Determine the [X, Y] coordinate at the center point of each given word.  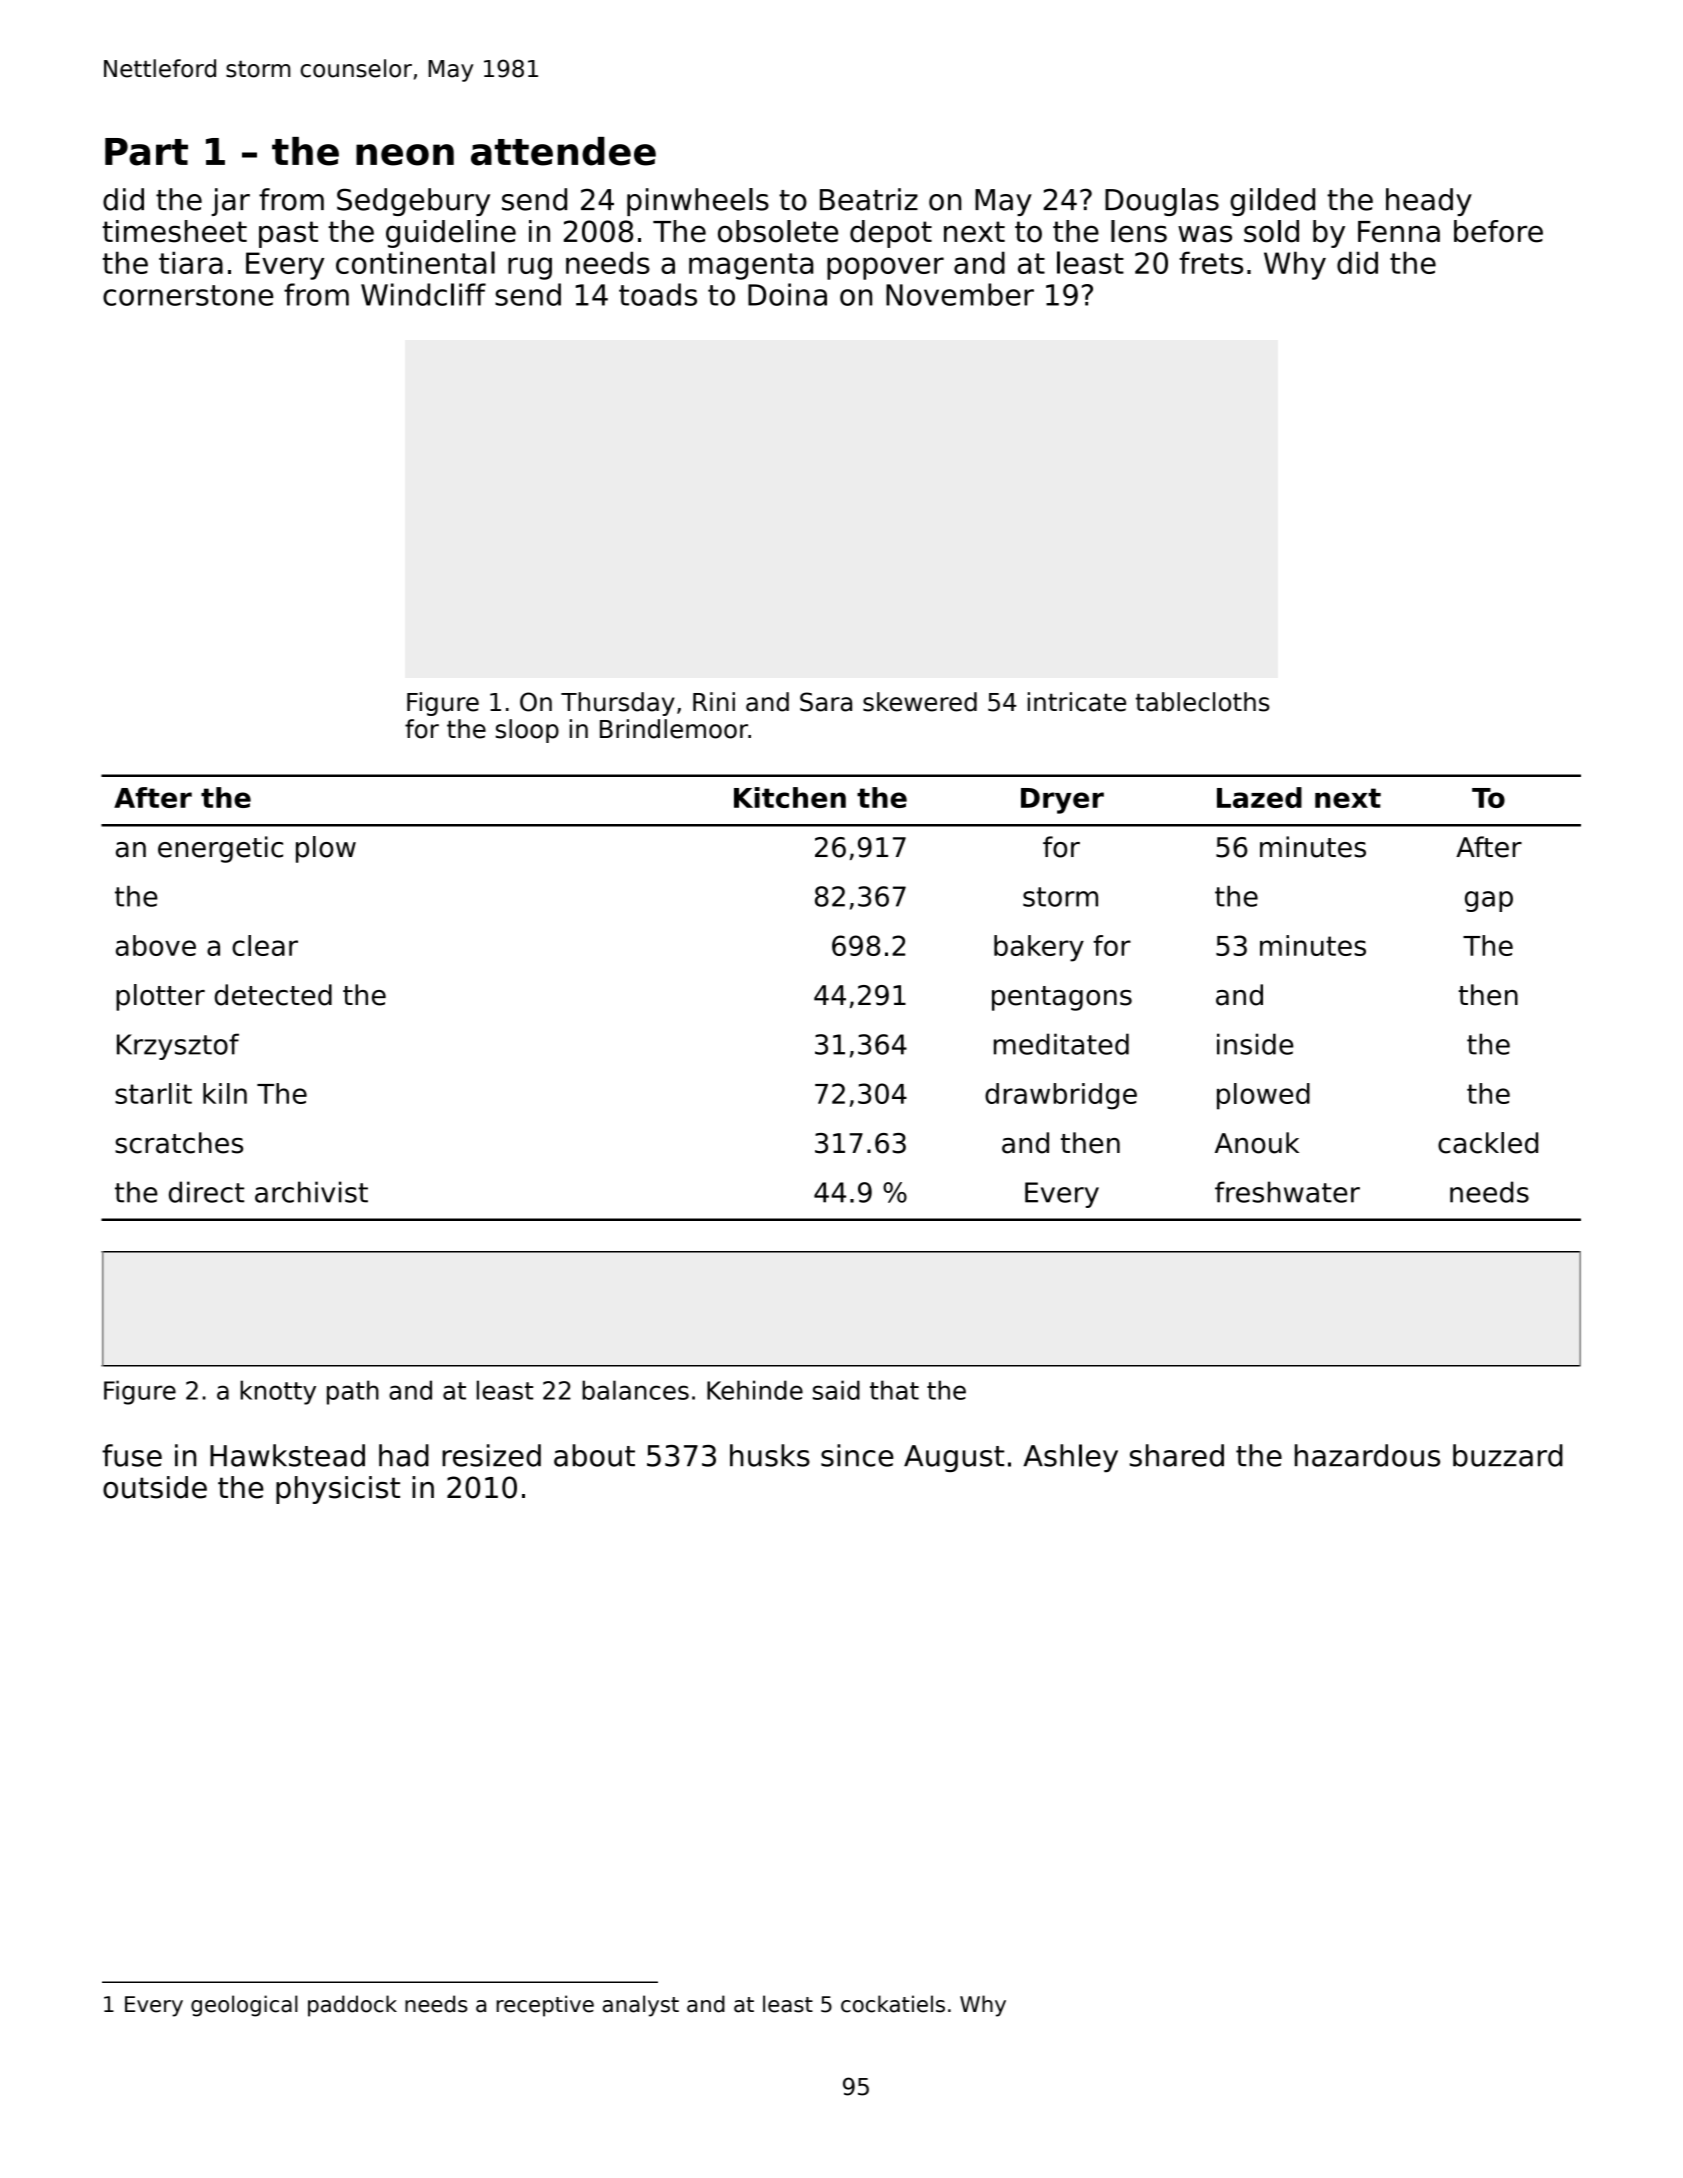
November [960, 294]
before [1498, 231]
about [594, 1455]
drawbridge [1061, 1096]
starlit [153, 1093]
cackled [1488, 1143]
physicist [338, 1490]
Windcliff [423, 294]
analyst [641, 2006]
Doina [787, 294]
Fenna [1399, 232]
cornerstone [188, 295]
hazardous [1367, 1455]
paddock [352, 2006]
